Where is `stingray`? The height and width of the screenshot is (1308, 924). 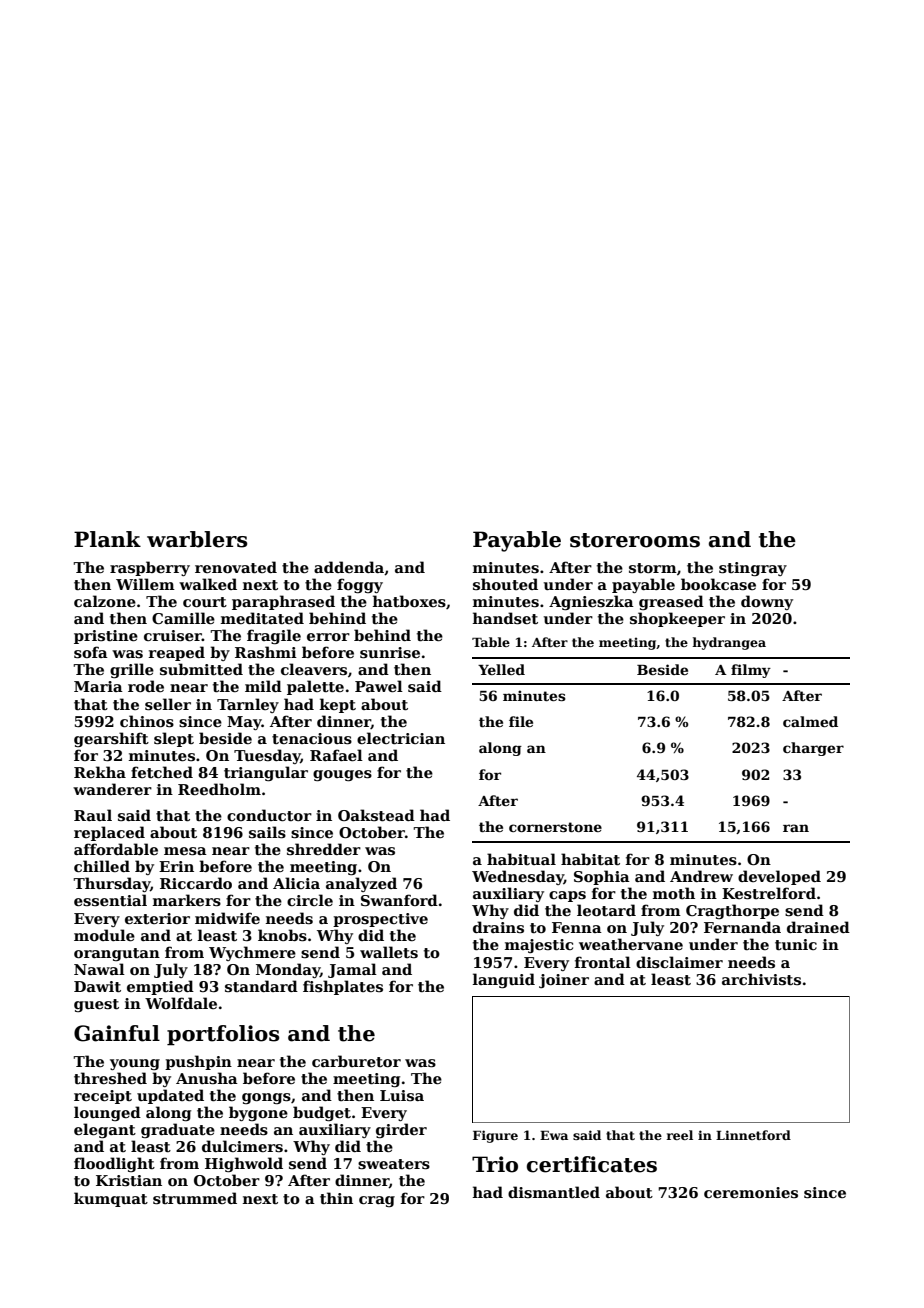
stingray is located at coordinates (753, 569).
